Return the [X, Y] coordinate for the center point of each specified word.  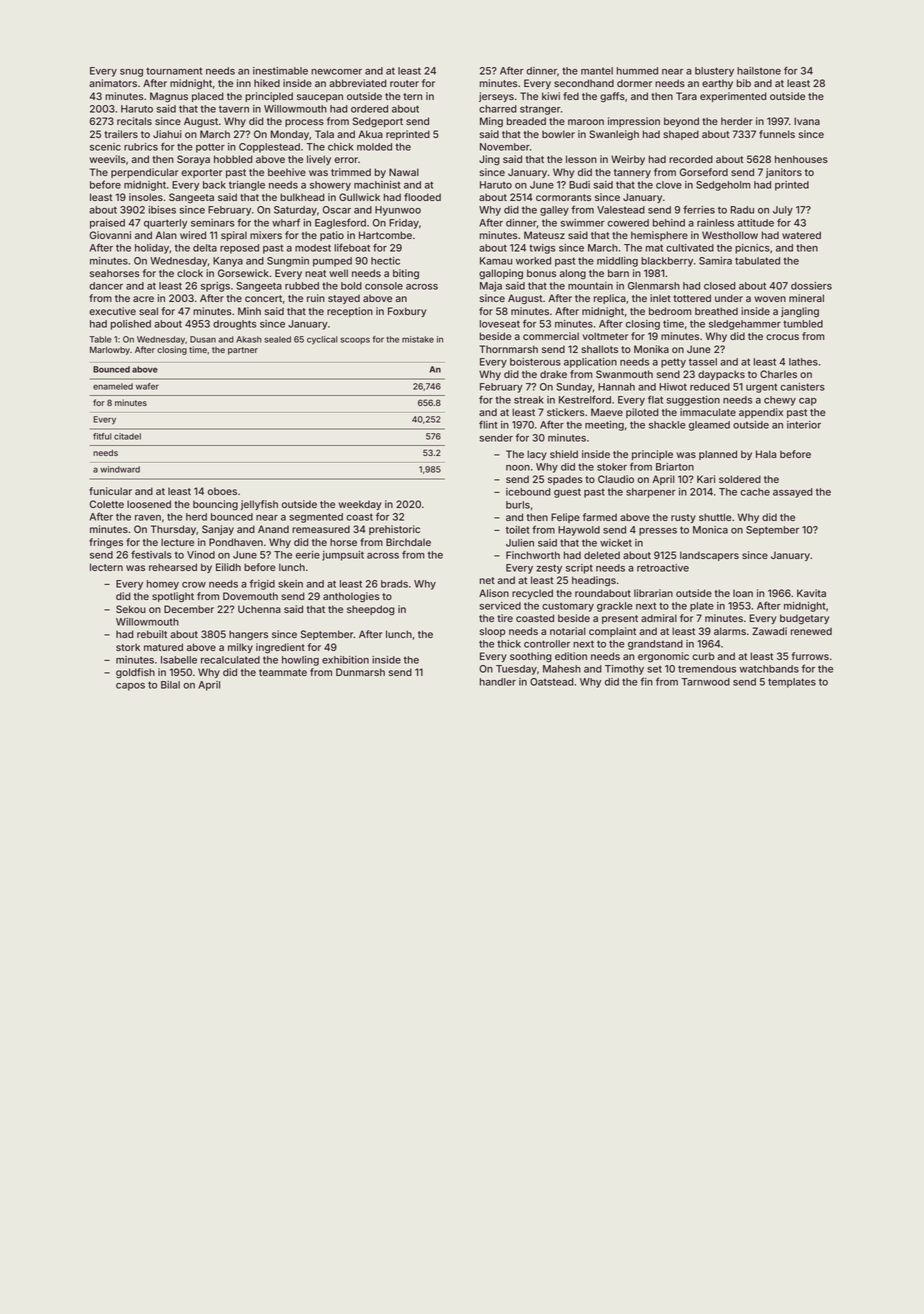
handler [498, 682]
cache [755, 492]
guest [567, 493]
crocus [782, 337]
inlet [660, 298]
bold [351, 286]
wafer [147, 386]
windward [120, 469]
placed [208, 97]
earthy [717, 84]
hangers [248, 635]
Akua [370, 134]
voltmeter [605, 336]
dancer [106, 286]
